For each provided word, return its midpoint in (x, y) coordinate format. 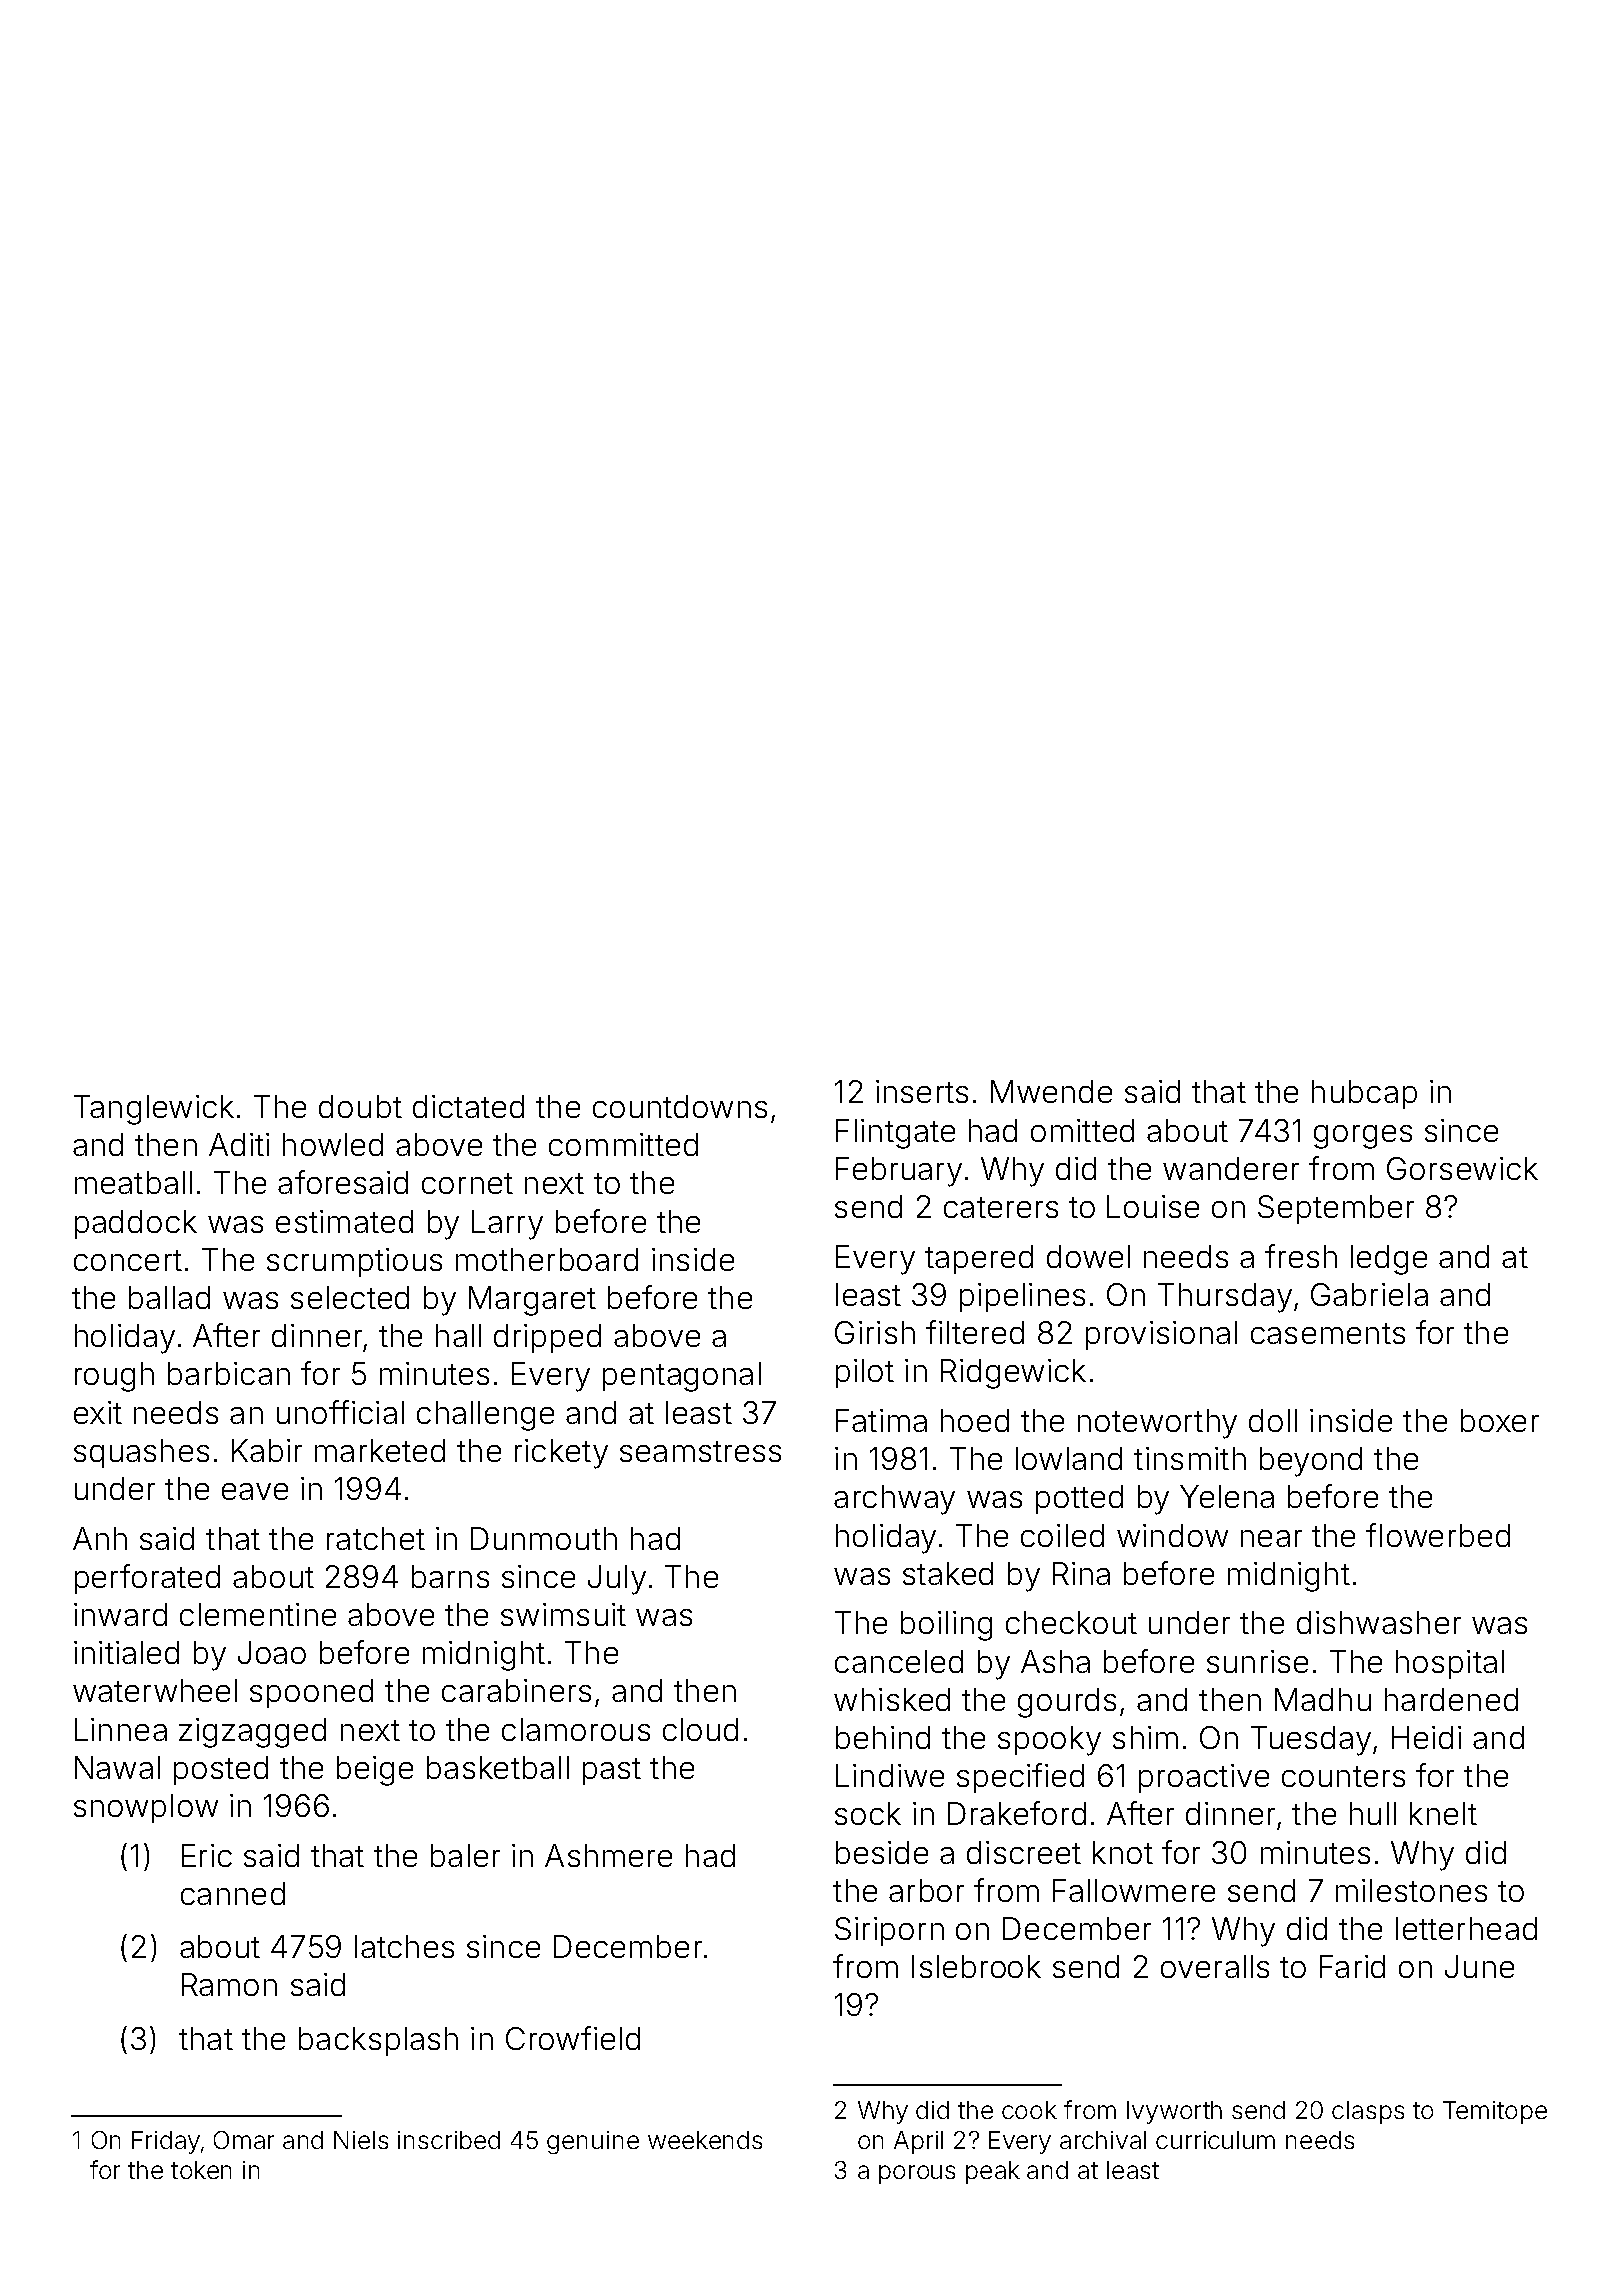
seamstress (700, 1451)
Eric (207, 1855)
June (1479, 1966)
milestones (1411, 1890)
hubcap (1364, 1094)
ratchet (376, 1538)
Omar (244, 2140)
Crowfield (573, 2038)
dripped (547, 1338)
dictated (468, 1106)
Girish (875, 1332)
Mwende (1051, 1091)
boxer (1500, 1420)
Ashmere (608, 1855)
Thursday (1225, 1298)
